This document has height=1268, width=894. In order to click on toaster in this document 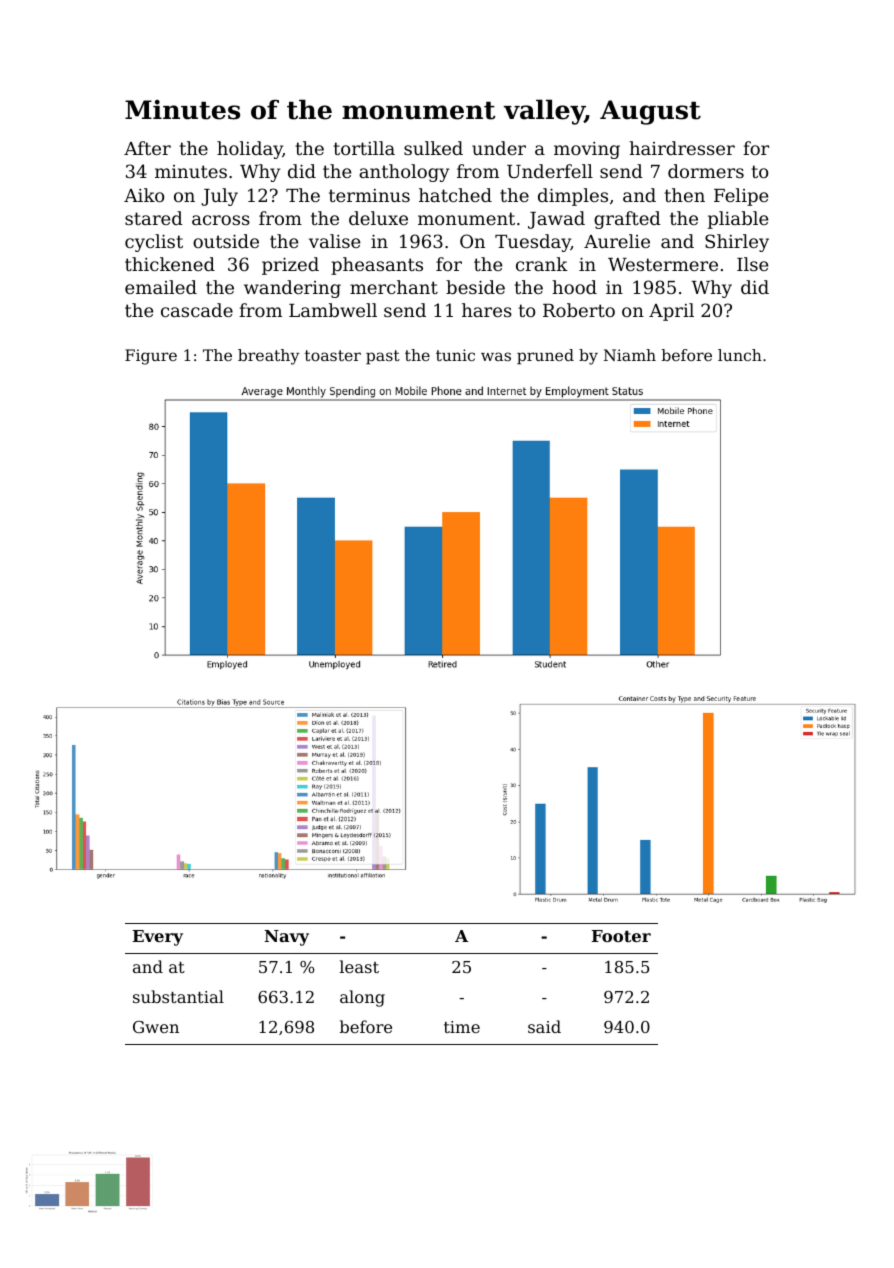, I will do `click(333, 355)`.
